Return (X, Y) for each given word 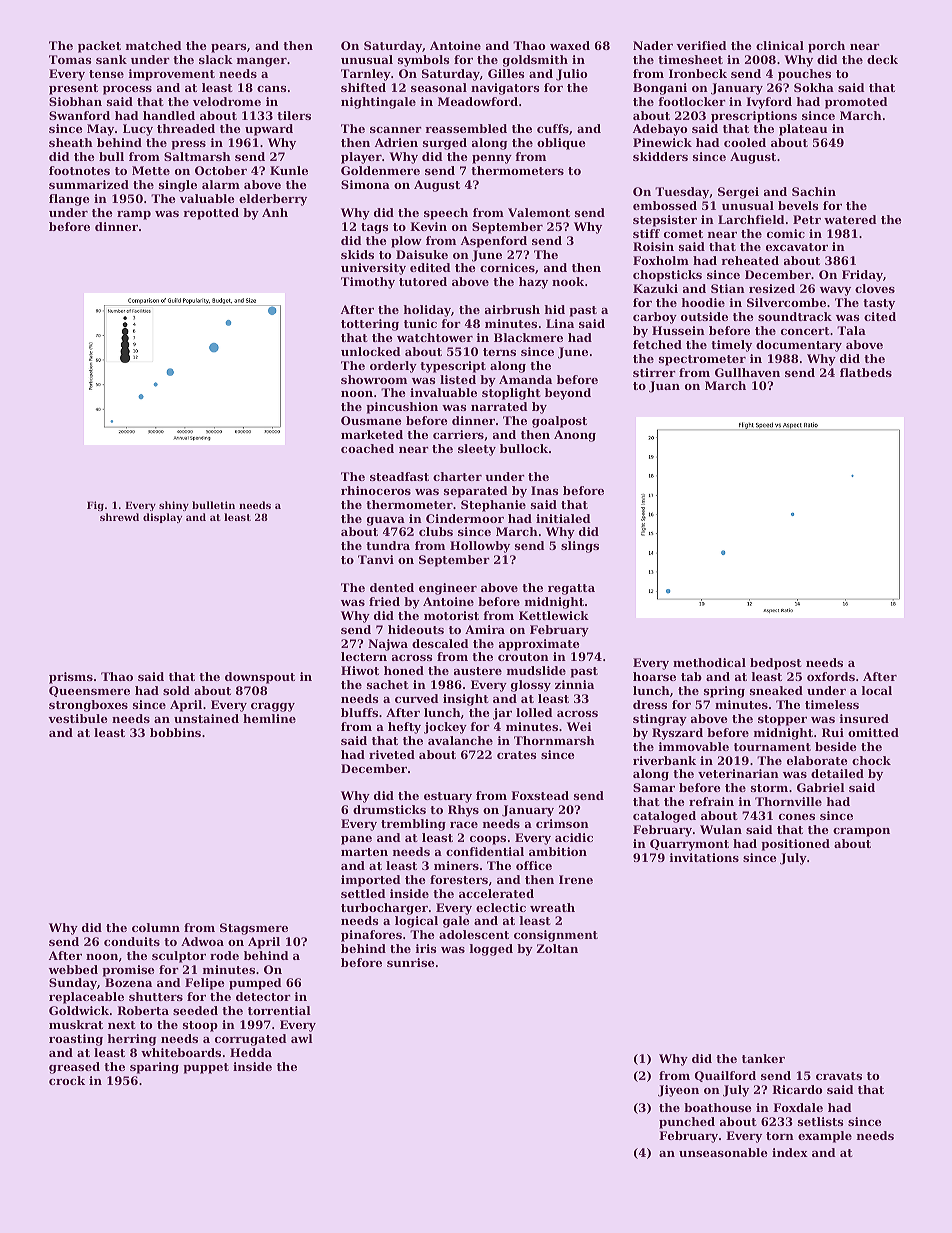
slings (580, 547)
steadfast (399, 476)
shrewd (119, 517)
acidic (574, 837)
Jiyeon (678, 1091)
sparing (154, 1068)
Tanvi (376, 559)
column (156, 927)
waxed (570, 45)
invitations (704, 857)
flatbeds (866, 372)
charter (457, 476)
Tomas (70, 59)
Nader (653, 45)
